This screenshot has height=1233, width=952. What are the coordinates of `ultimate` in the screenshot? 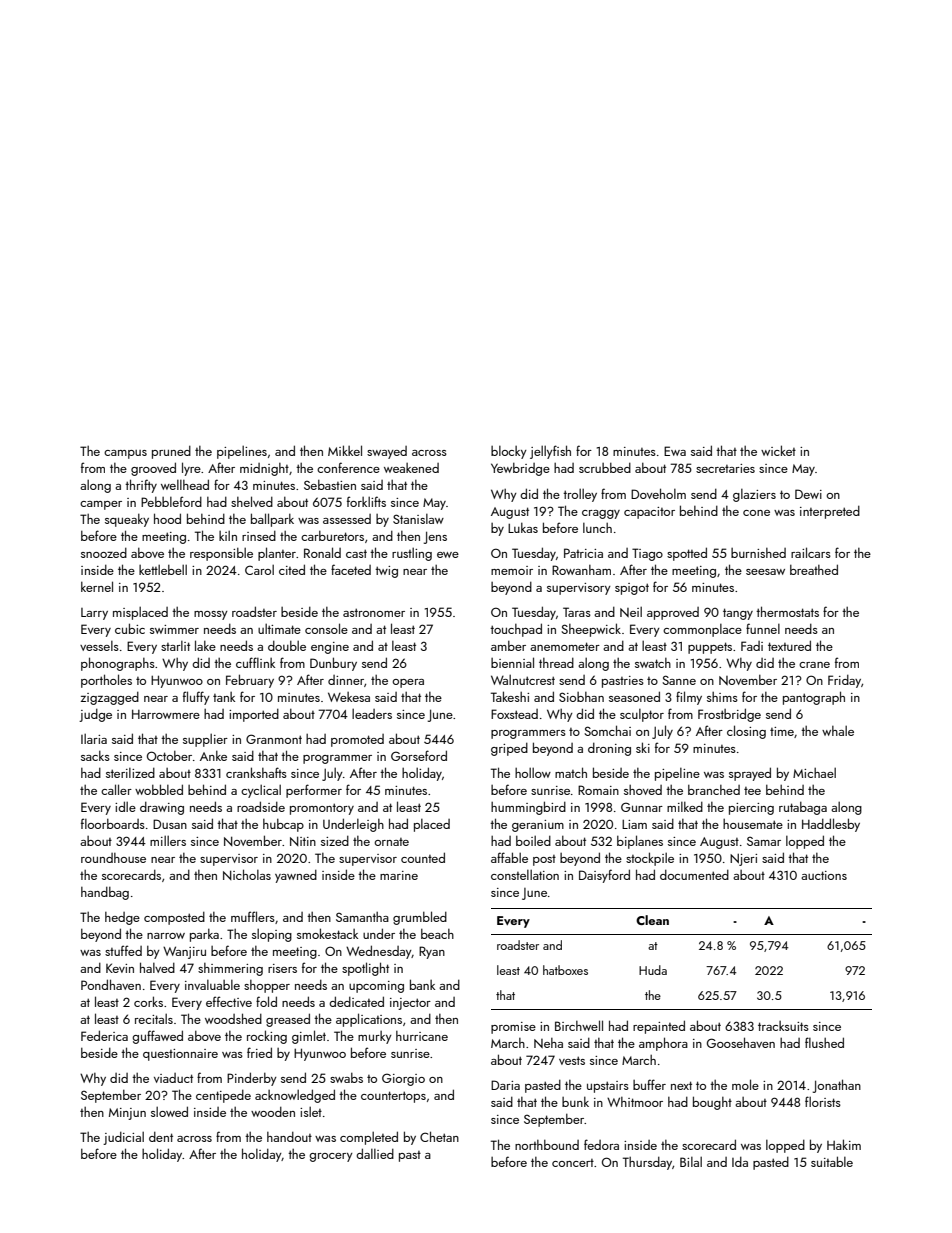 It's located at (279, 628).
